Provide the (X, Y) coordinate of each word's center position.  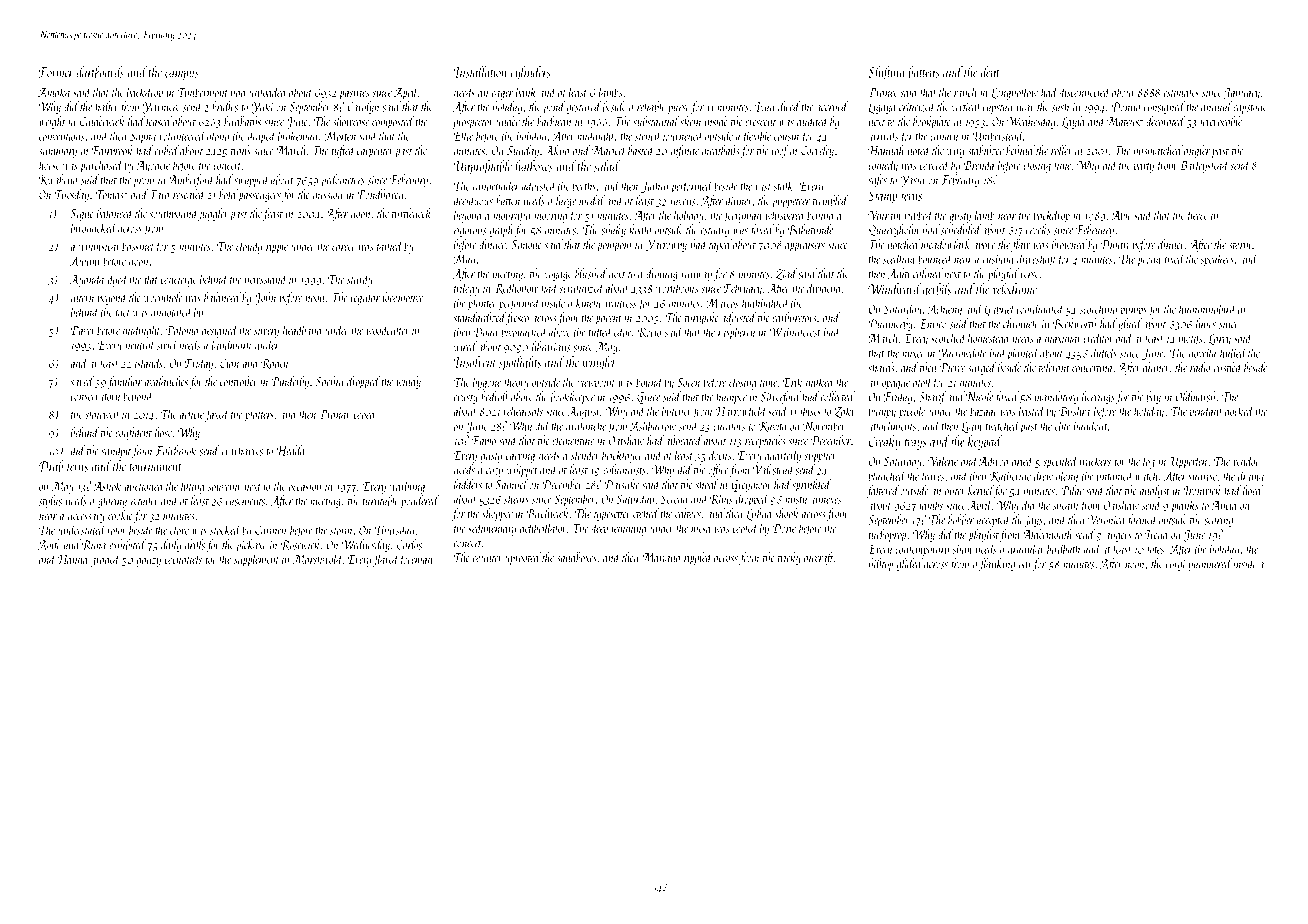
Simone (527, 245)
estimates (1181, 92)
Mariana (661, 558)
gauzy (149, 562)
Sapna (143, 137)
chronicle (1021, 323)
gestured (584, 107)
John (265, 298)
